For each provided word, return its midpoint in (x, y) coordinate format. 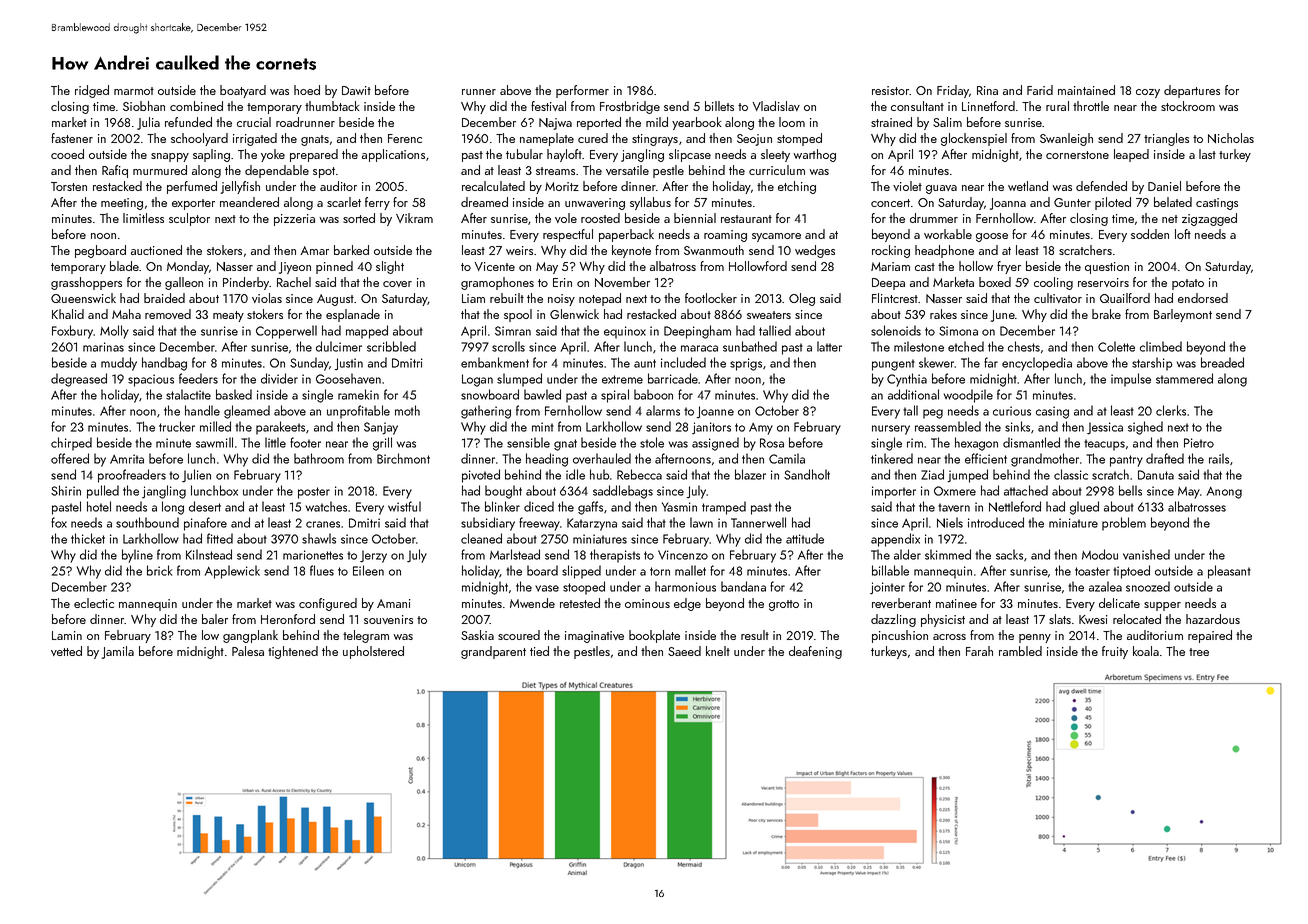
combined (196, 106)
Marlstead (515, 554)
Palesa (248, 651)
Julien (196, 476)
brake (1106, 314)
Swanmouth (714, 250)
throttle (1091, 106)
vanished (1146, 554)
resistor (891, 90)
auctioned (156, 250)
